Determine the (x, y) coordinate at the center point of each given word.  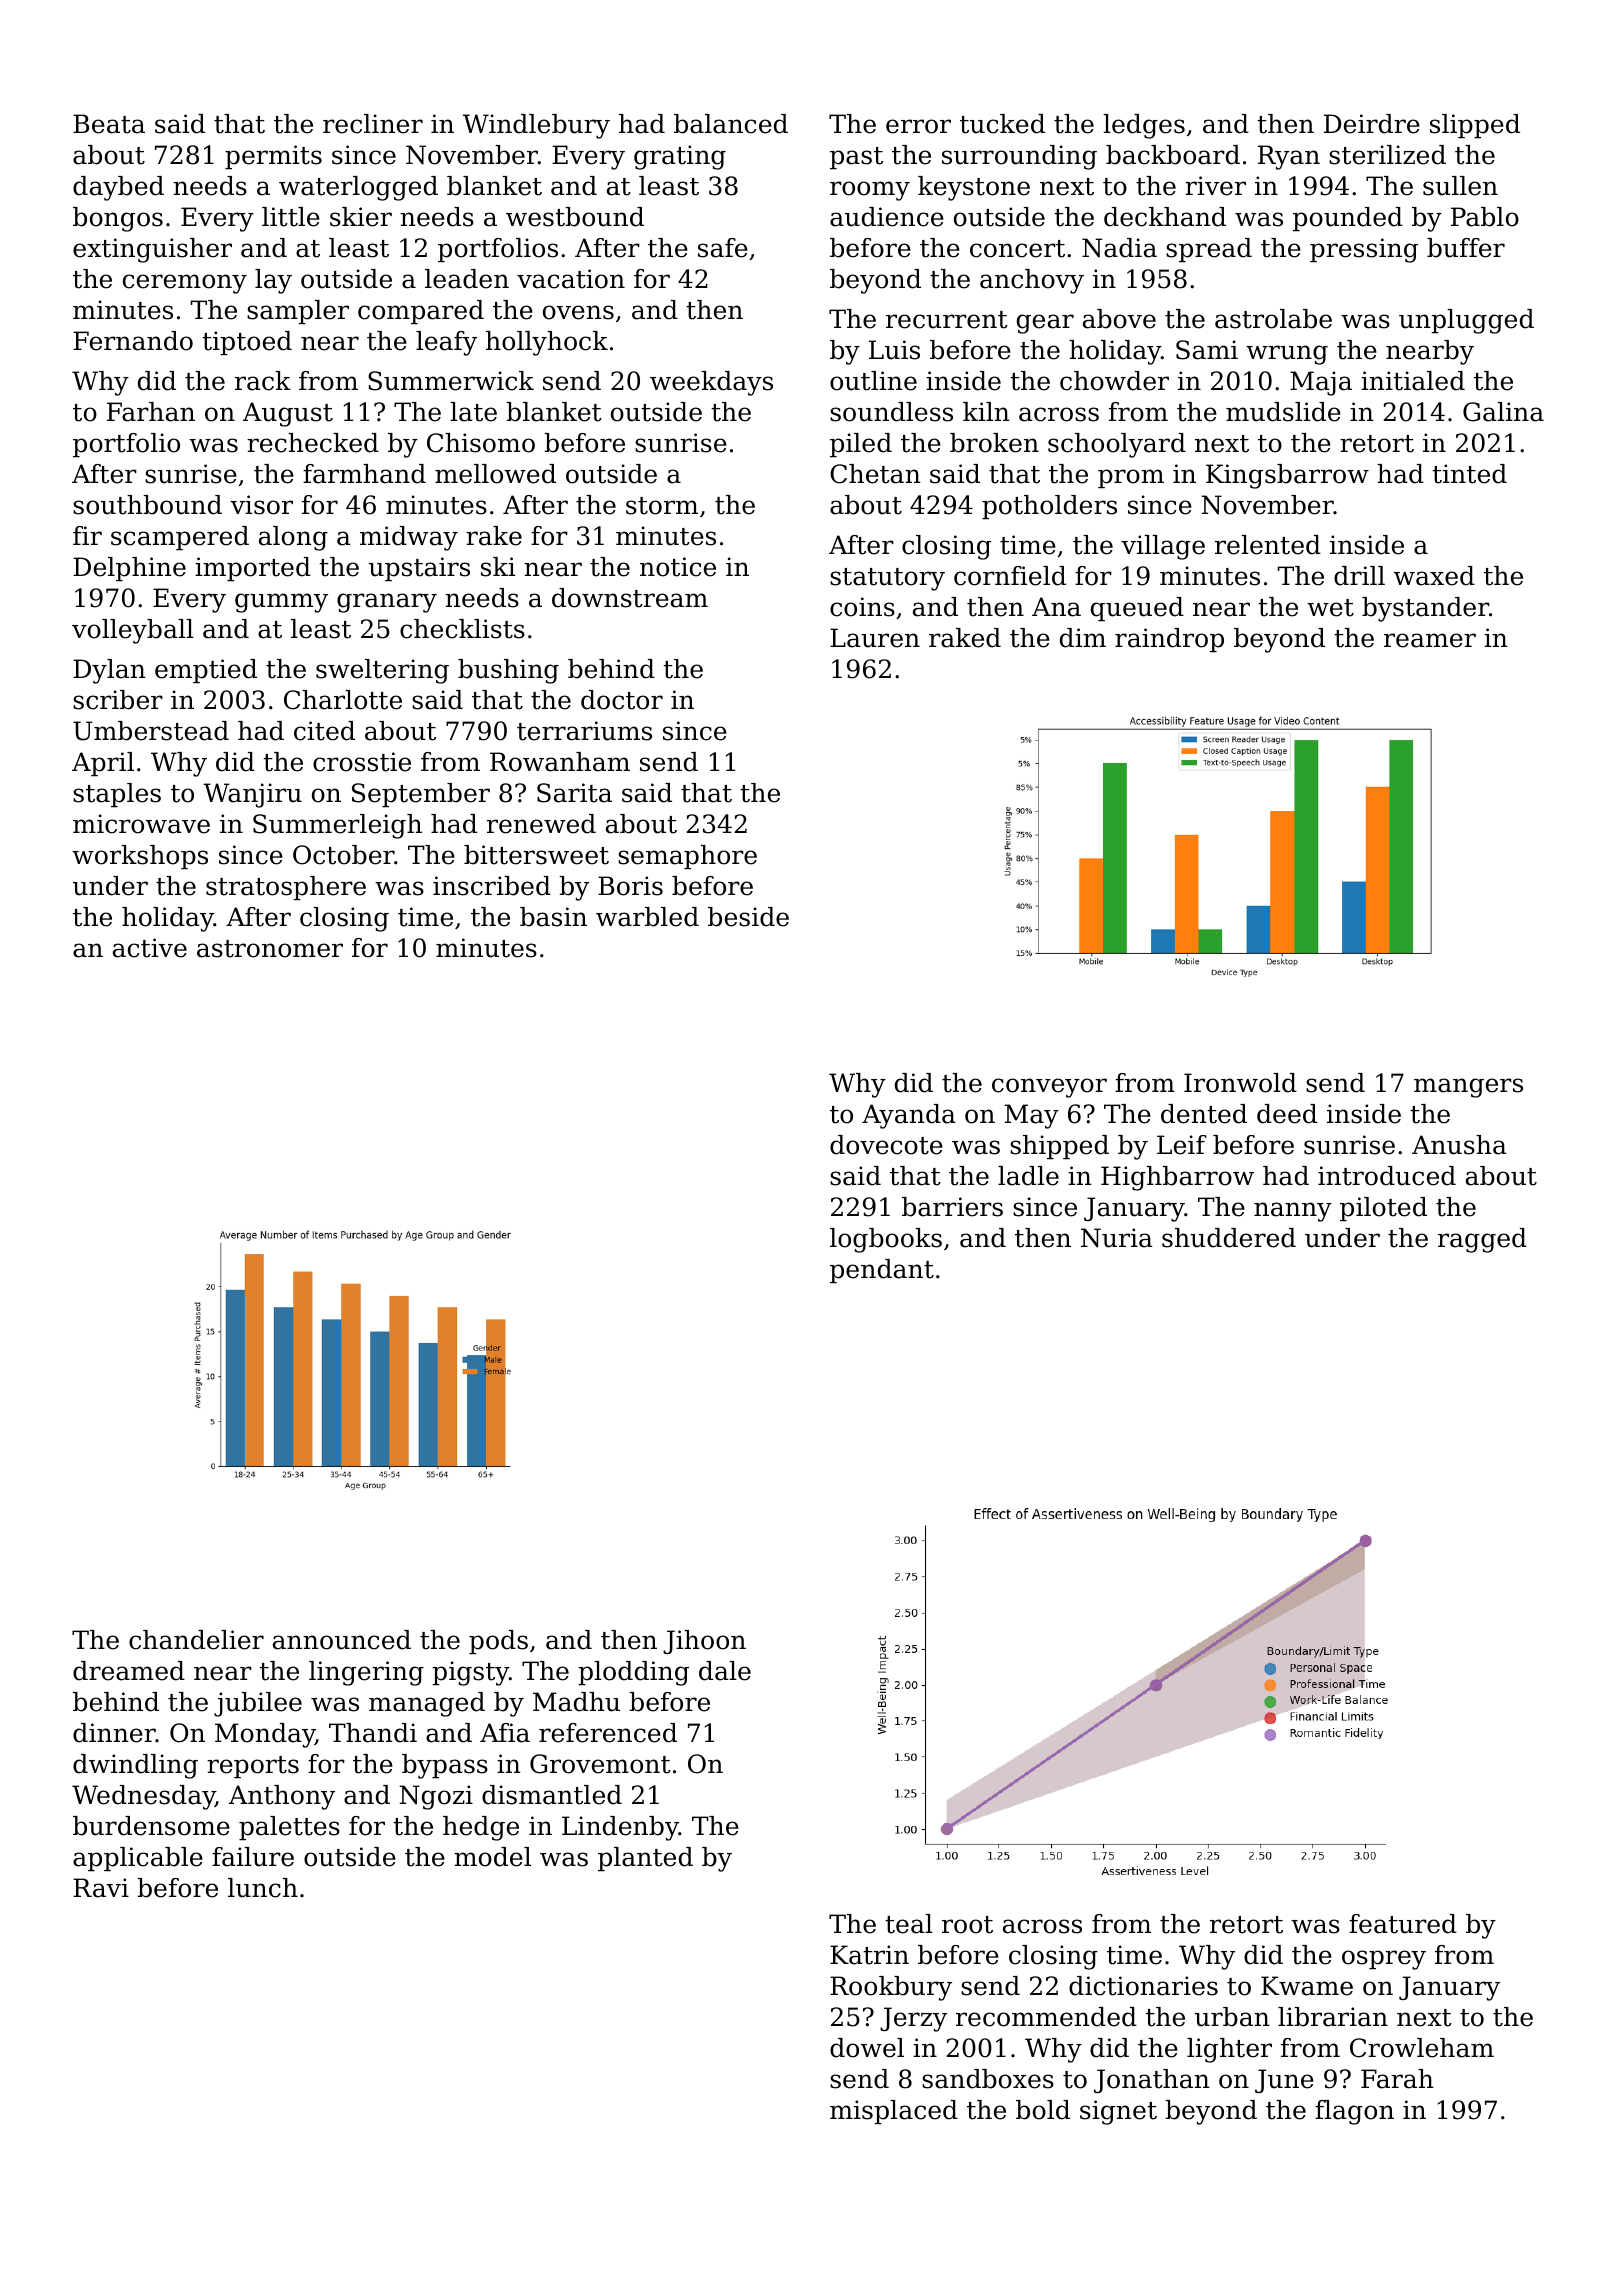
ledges (1144, 126)
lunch (263, 1888)
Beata (109, 124)
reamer (1430, 640)
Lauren (875, 638)
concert (1017, 249)
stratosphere (286, 888)
